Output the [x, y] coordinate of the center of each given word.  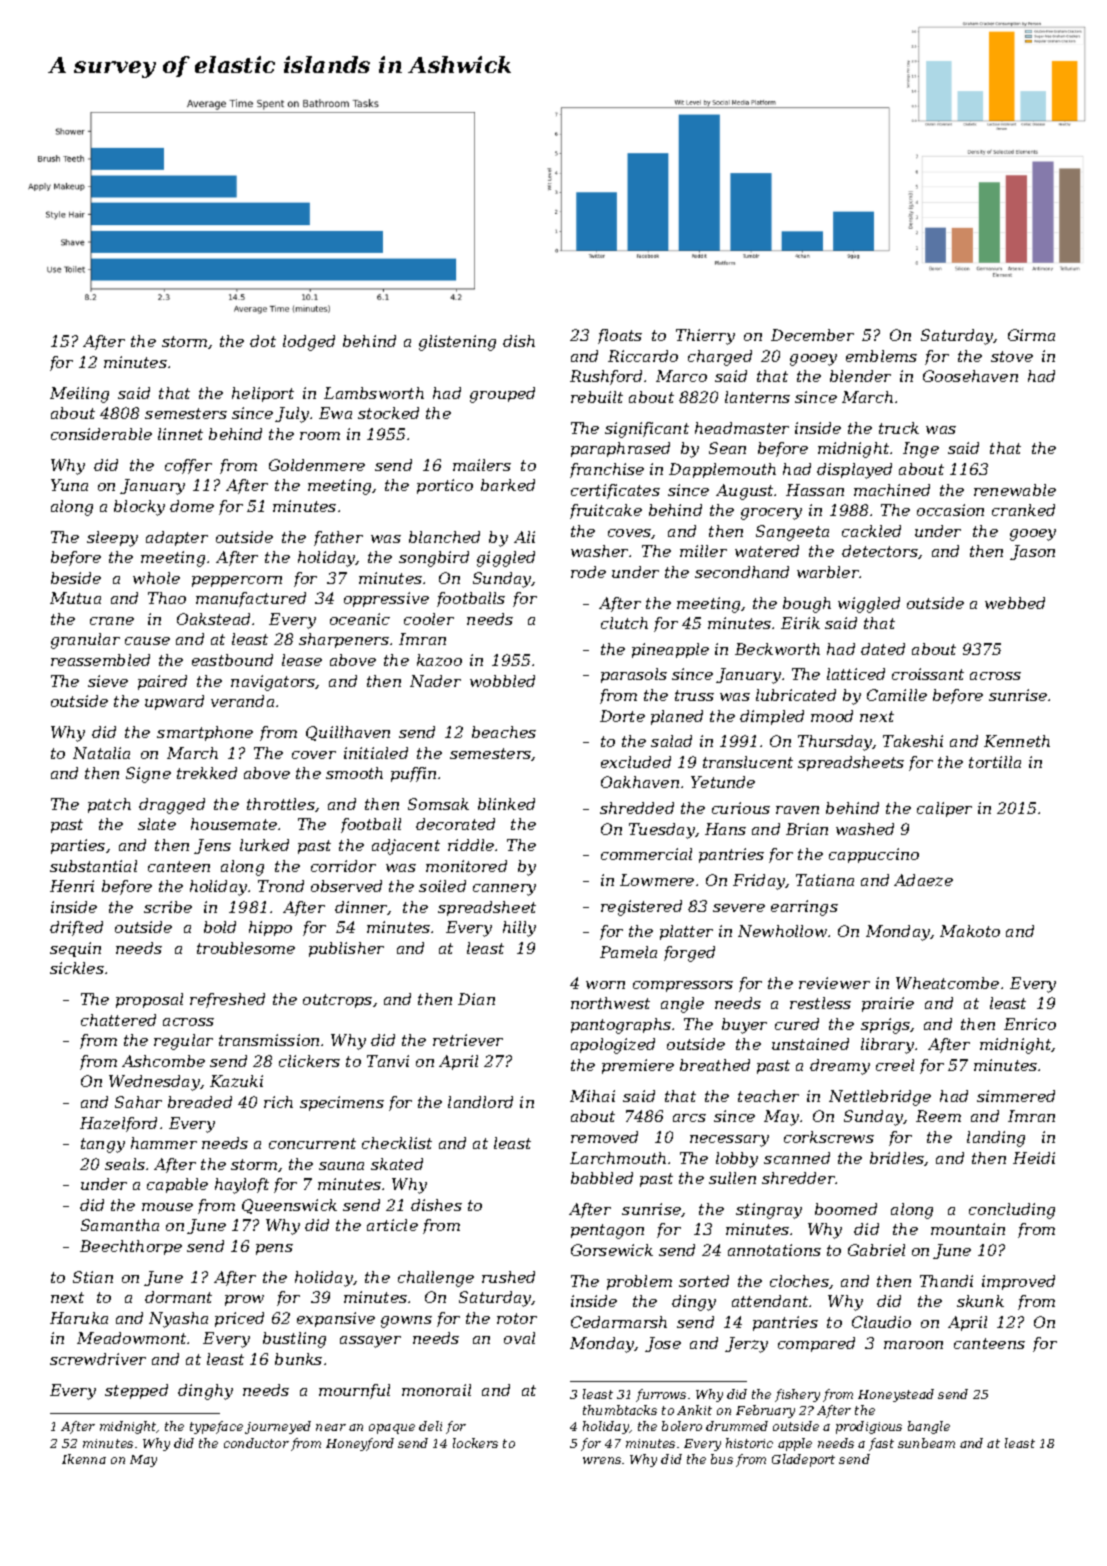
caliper [944, 809]
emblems [881, 356]
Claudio [881, 1322]
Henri [72, 886]
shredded [637, 808]
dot [263, 341]
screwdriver [98, 1359]
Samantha [120, 1225]
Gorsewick [612, 1250]
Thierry [705, 337]
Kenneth [1017, 741]
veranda [242, 701]
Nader [435, 681]
